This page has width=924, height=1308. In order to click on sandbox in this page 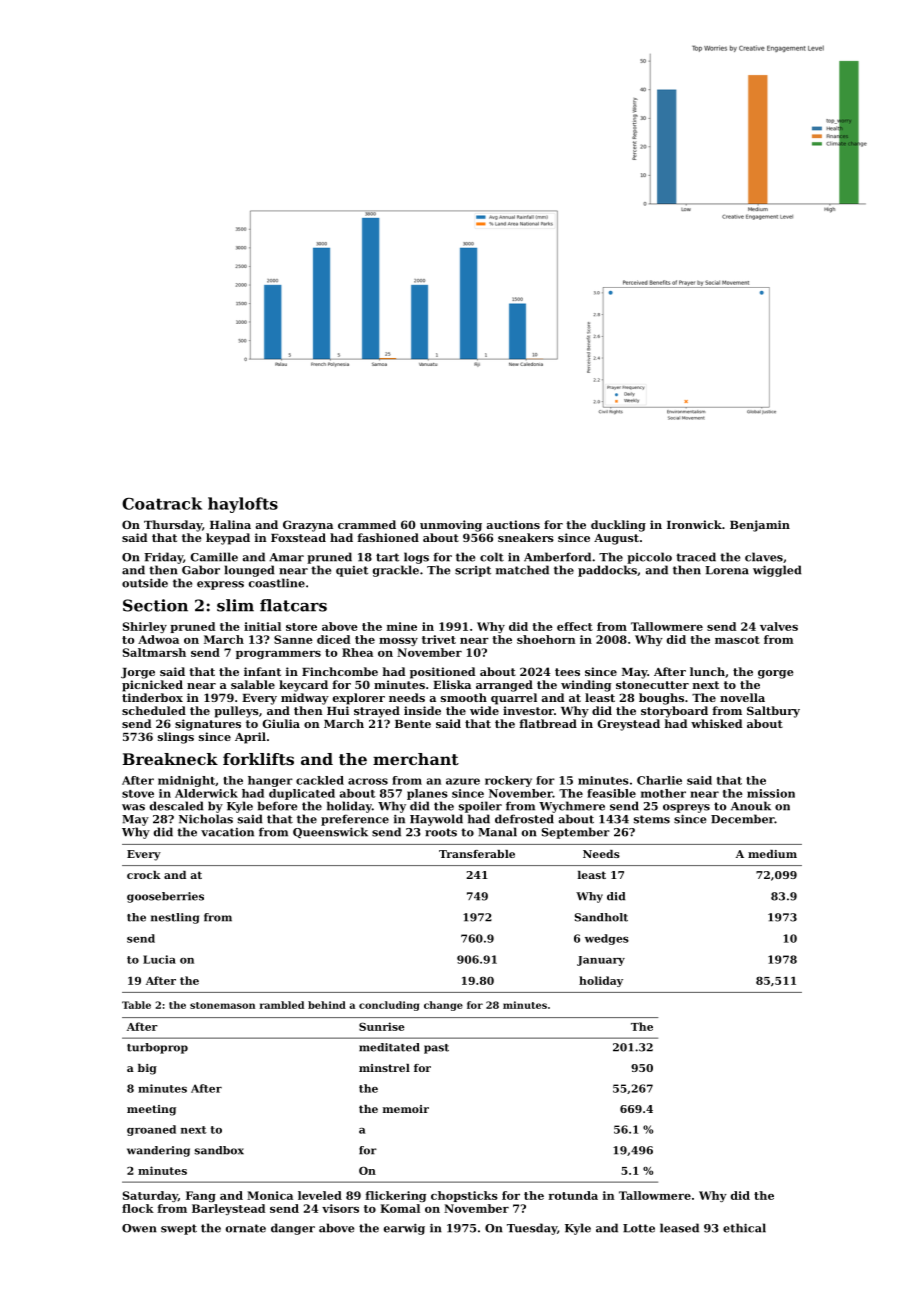, I will do `click(219, 1150)`.
